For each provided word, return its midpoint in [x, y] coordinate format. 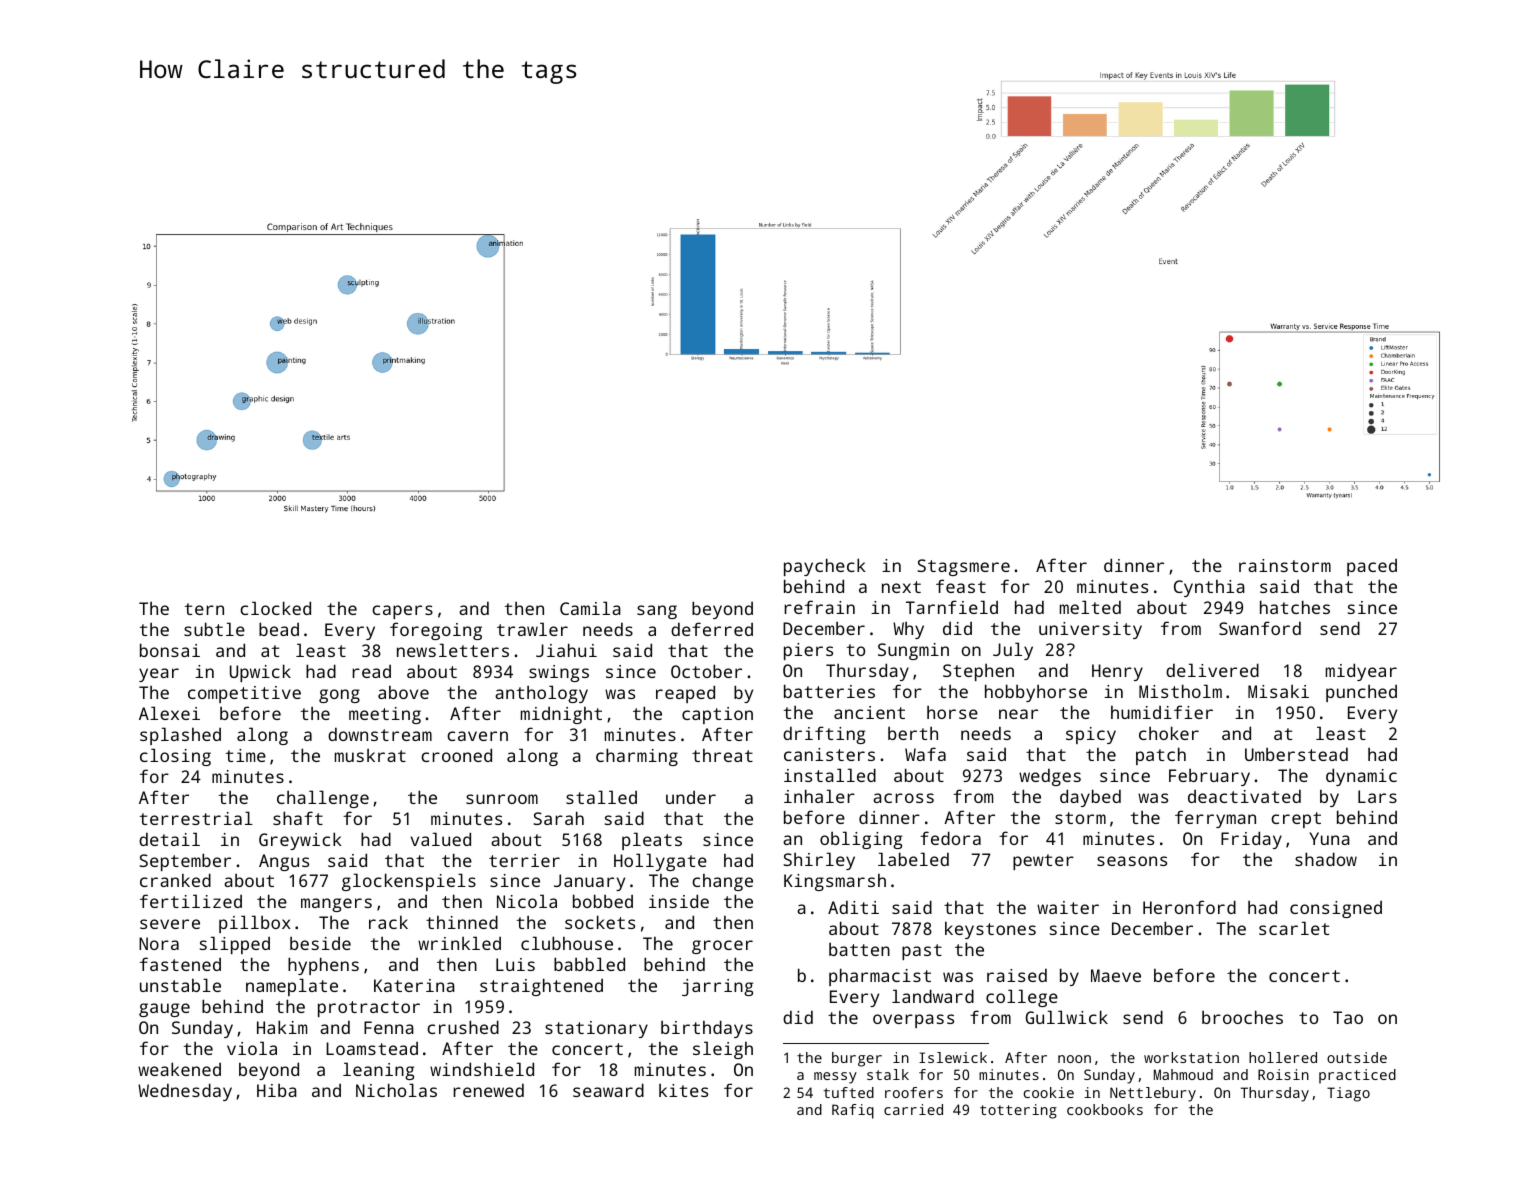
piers [808, 651]
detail [169, 839]
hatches [1295, 607]
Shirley [819, 861]
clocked [275, 608]
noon [1074, 1059]
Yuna [1329, 838]
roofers [914, 1092]
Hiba [277, 1090]
